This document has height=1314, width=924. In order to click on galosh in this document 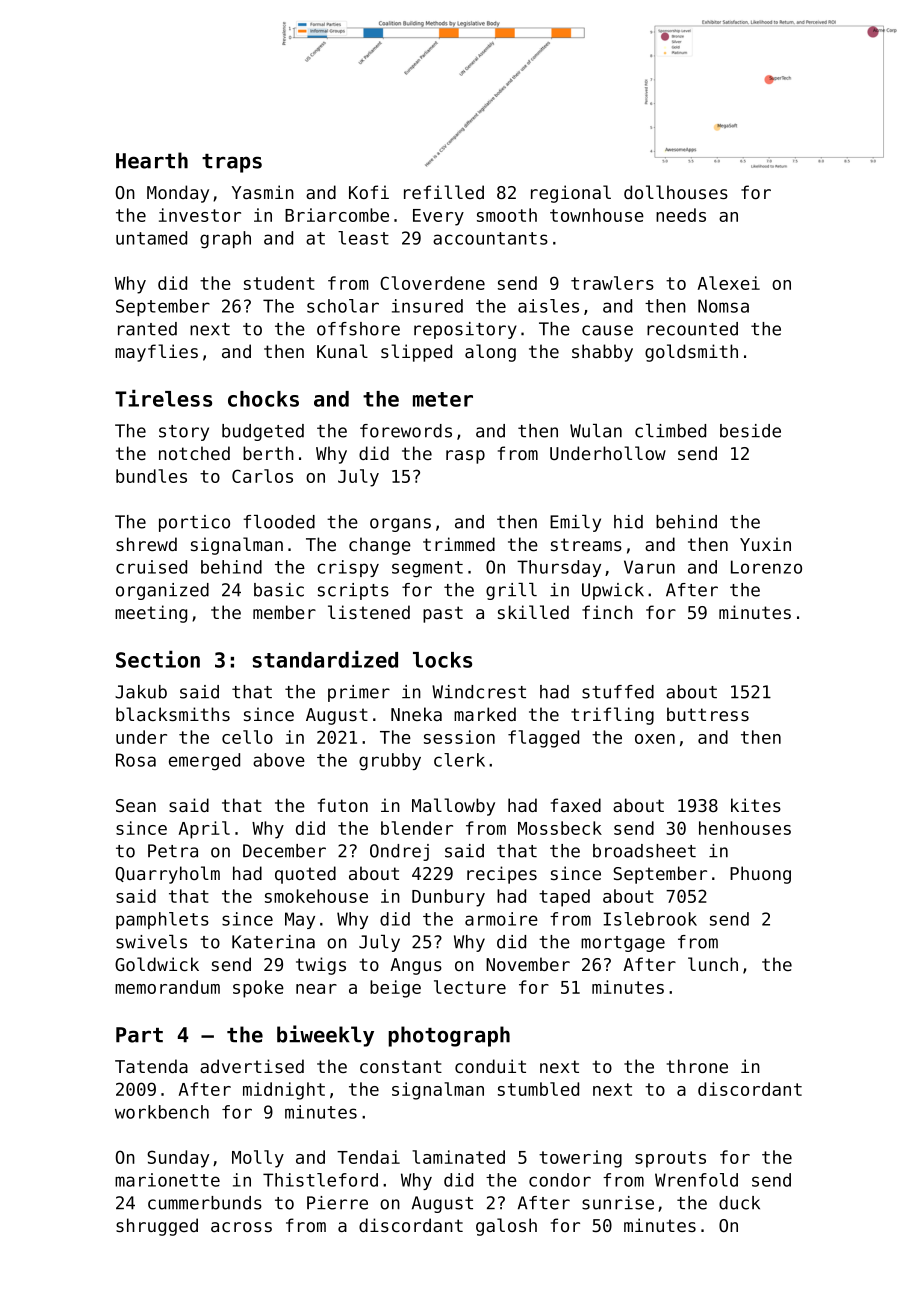, I will do `click(506, 1227)`.
